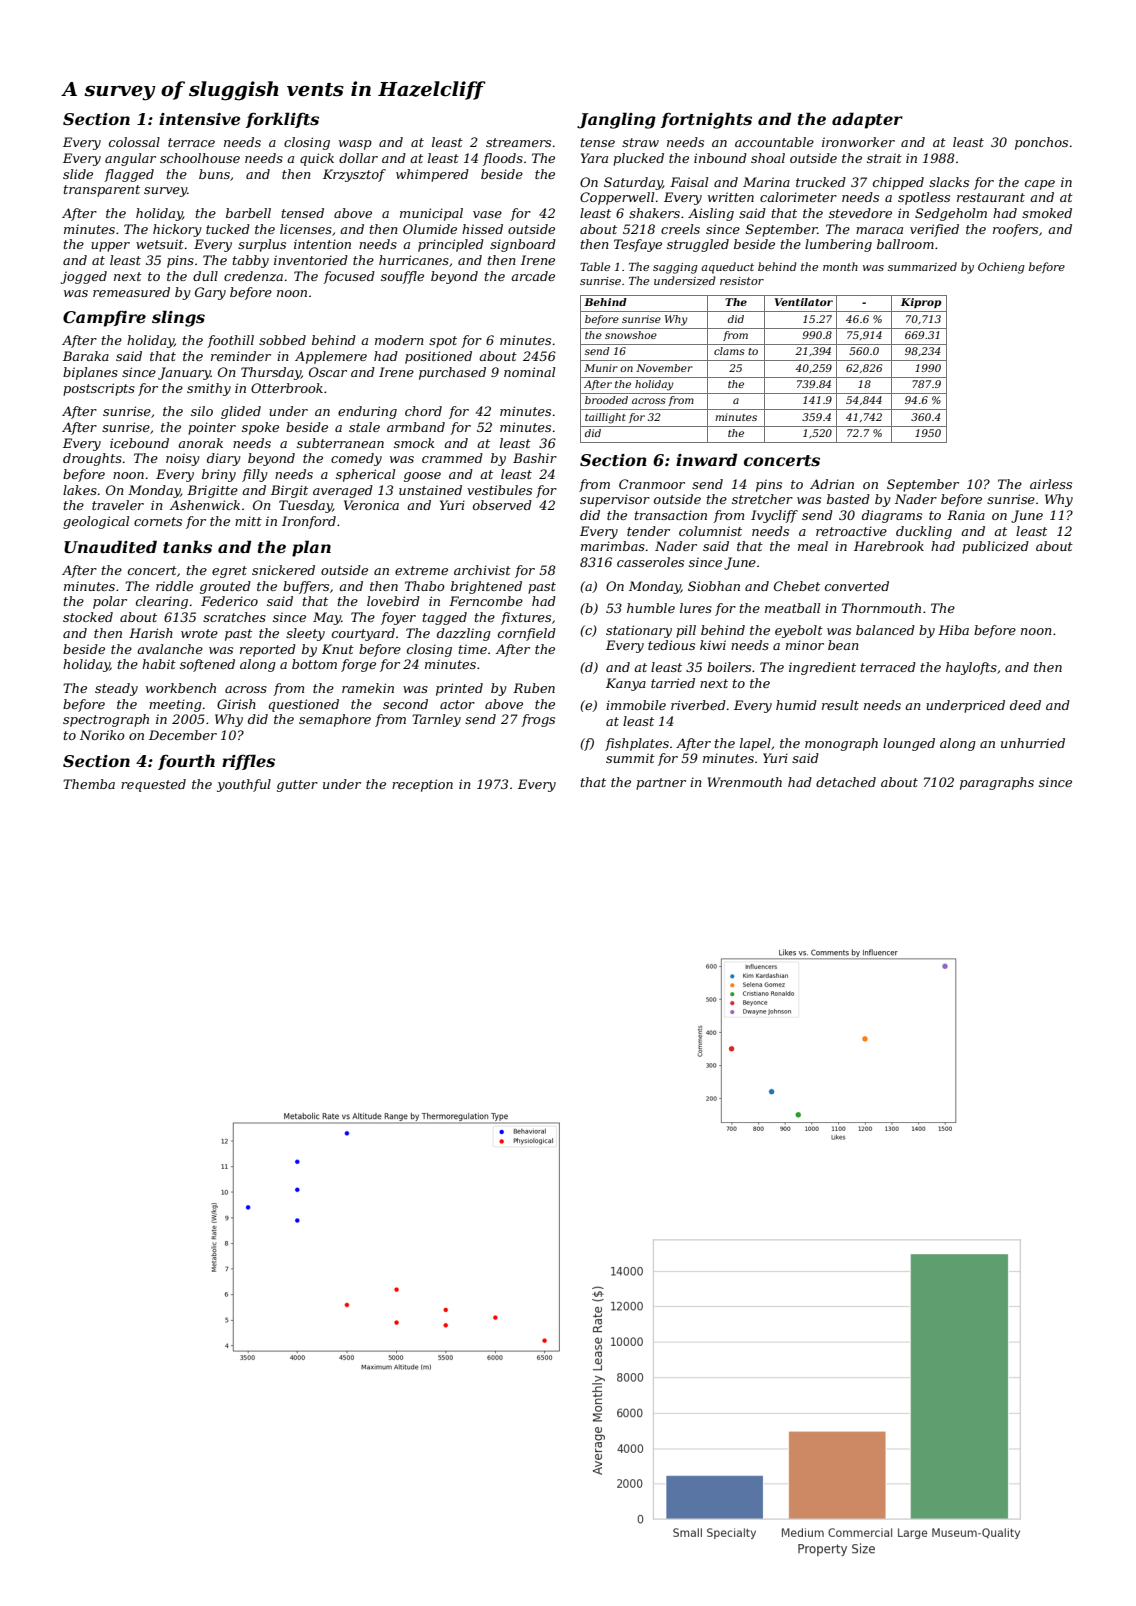 This screenshot has width=1136, height=1606. What do you see at coordinates (867, 120) in the screenshot?
I see `adapter` at bounding box center [867, 120].
